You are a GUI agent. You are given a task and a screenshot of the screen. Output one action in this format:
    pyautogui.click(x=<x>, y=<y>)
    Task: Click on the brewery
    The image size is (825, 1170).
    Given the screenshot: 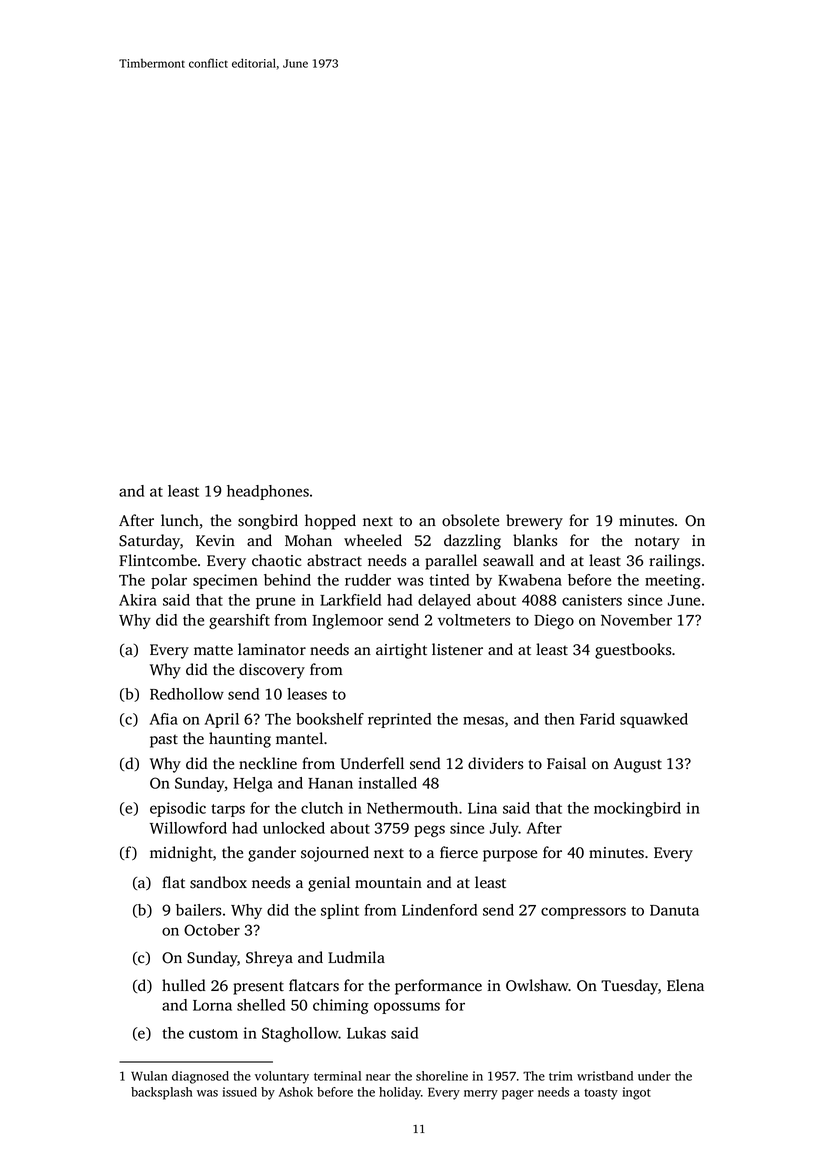 What is the action you would take?
    pyautogui.click(x=534, y=522)
